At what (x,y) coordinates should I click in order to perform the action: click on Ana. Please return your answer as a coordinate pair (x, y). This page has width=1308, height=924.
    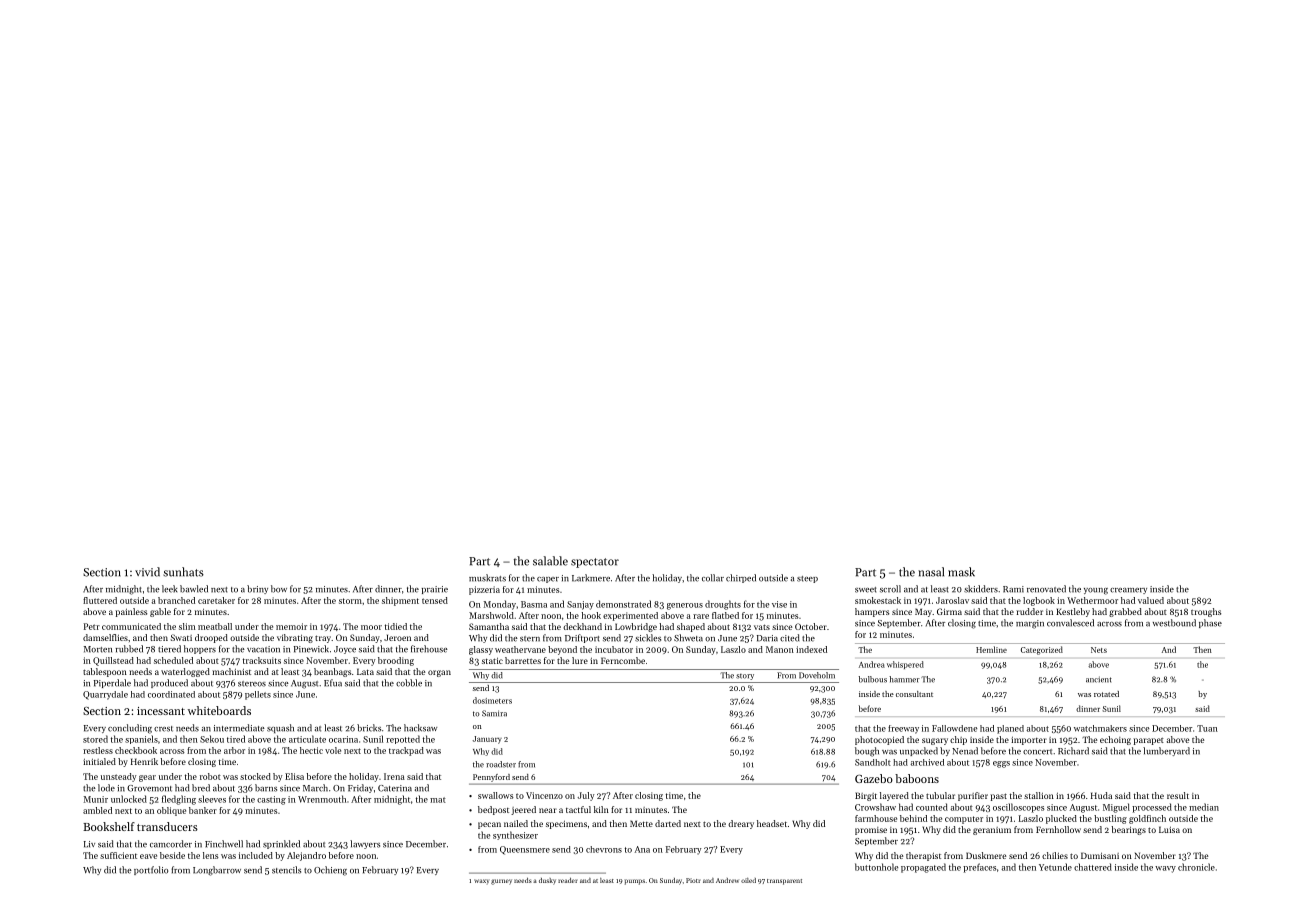
    Looking at the image, I should click on (642, 849).
